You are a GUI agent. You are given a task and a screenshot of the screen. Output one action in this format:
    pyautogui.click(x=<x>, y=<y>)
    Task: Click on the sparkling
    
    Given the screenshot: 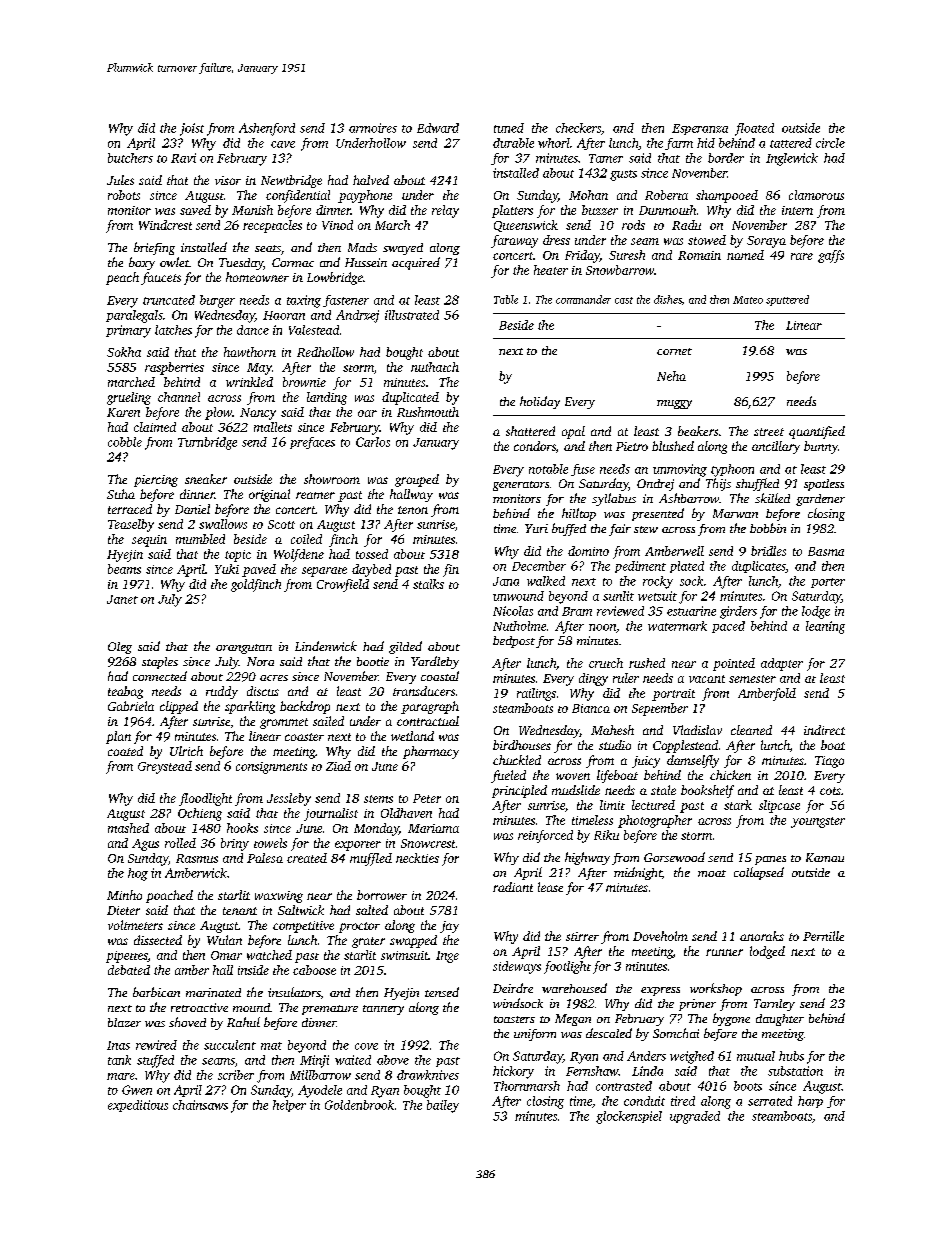 What is the action you would take?
    pyautogui.click(x=250, y=707)
